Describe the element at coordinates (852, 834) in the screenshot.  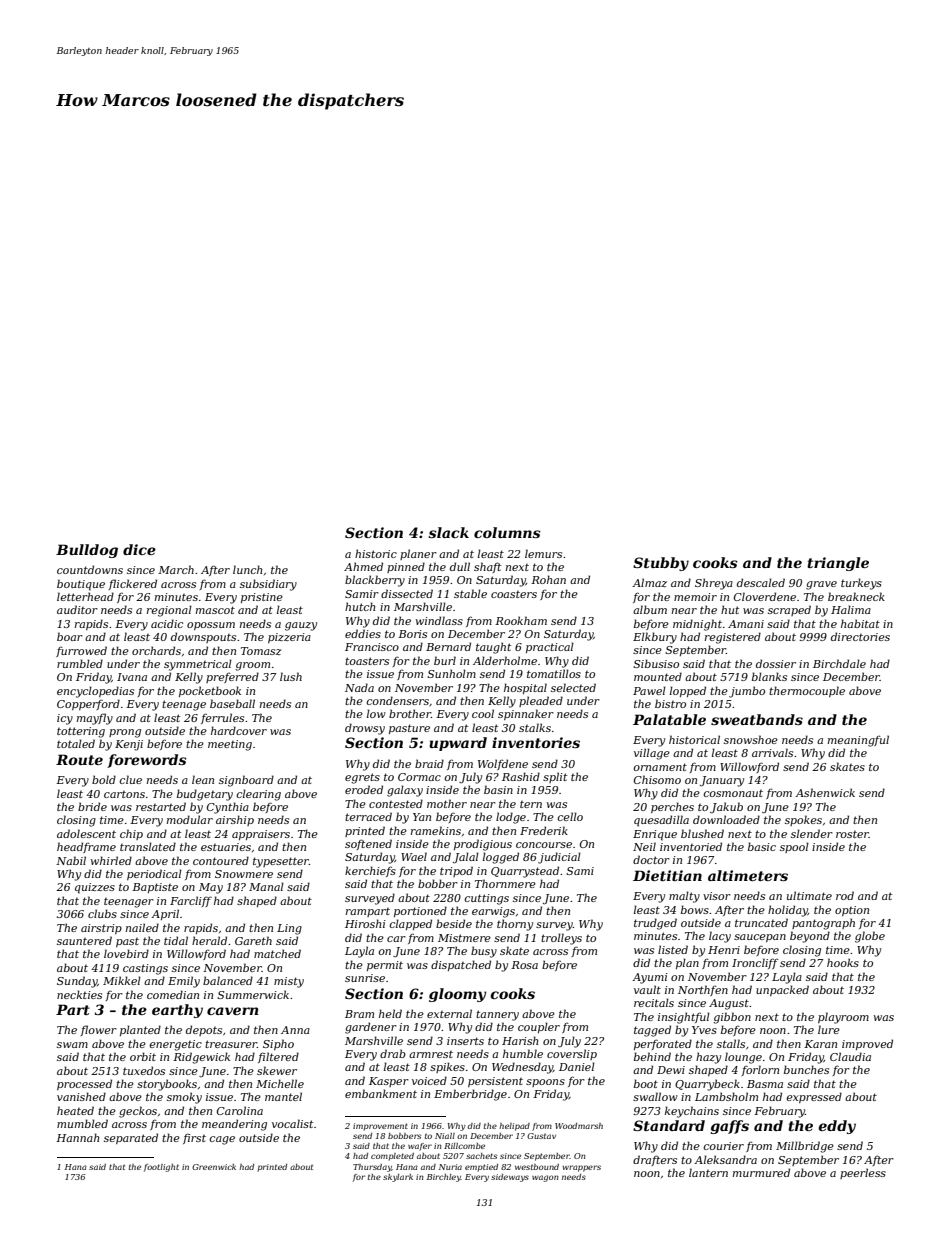
I see `roster` at that location.
